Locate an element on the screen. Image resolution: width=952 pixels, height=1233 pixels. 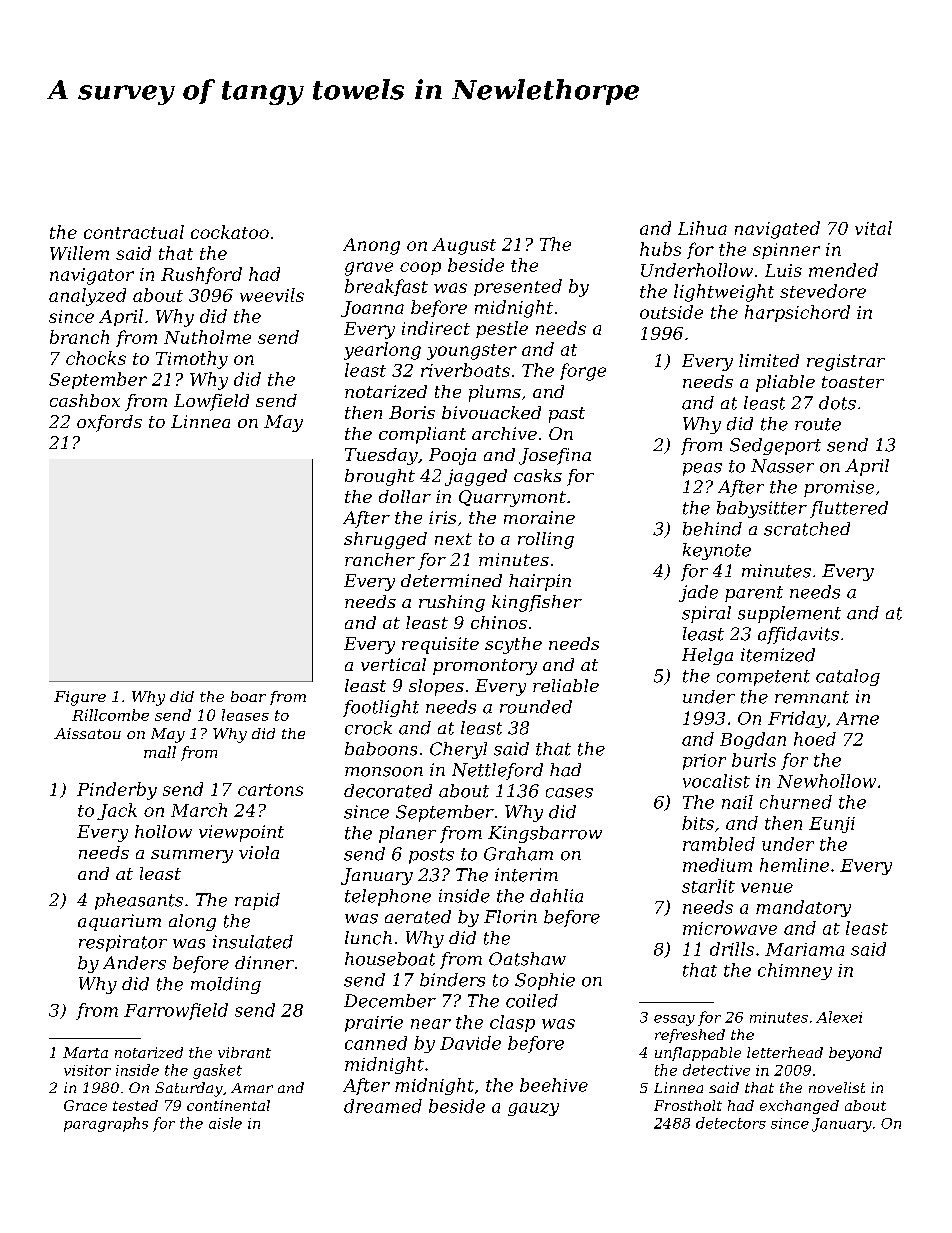
Lihua is located at coordinates (702, 228).
